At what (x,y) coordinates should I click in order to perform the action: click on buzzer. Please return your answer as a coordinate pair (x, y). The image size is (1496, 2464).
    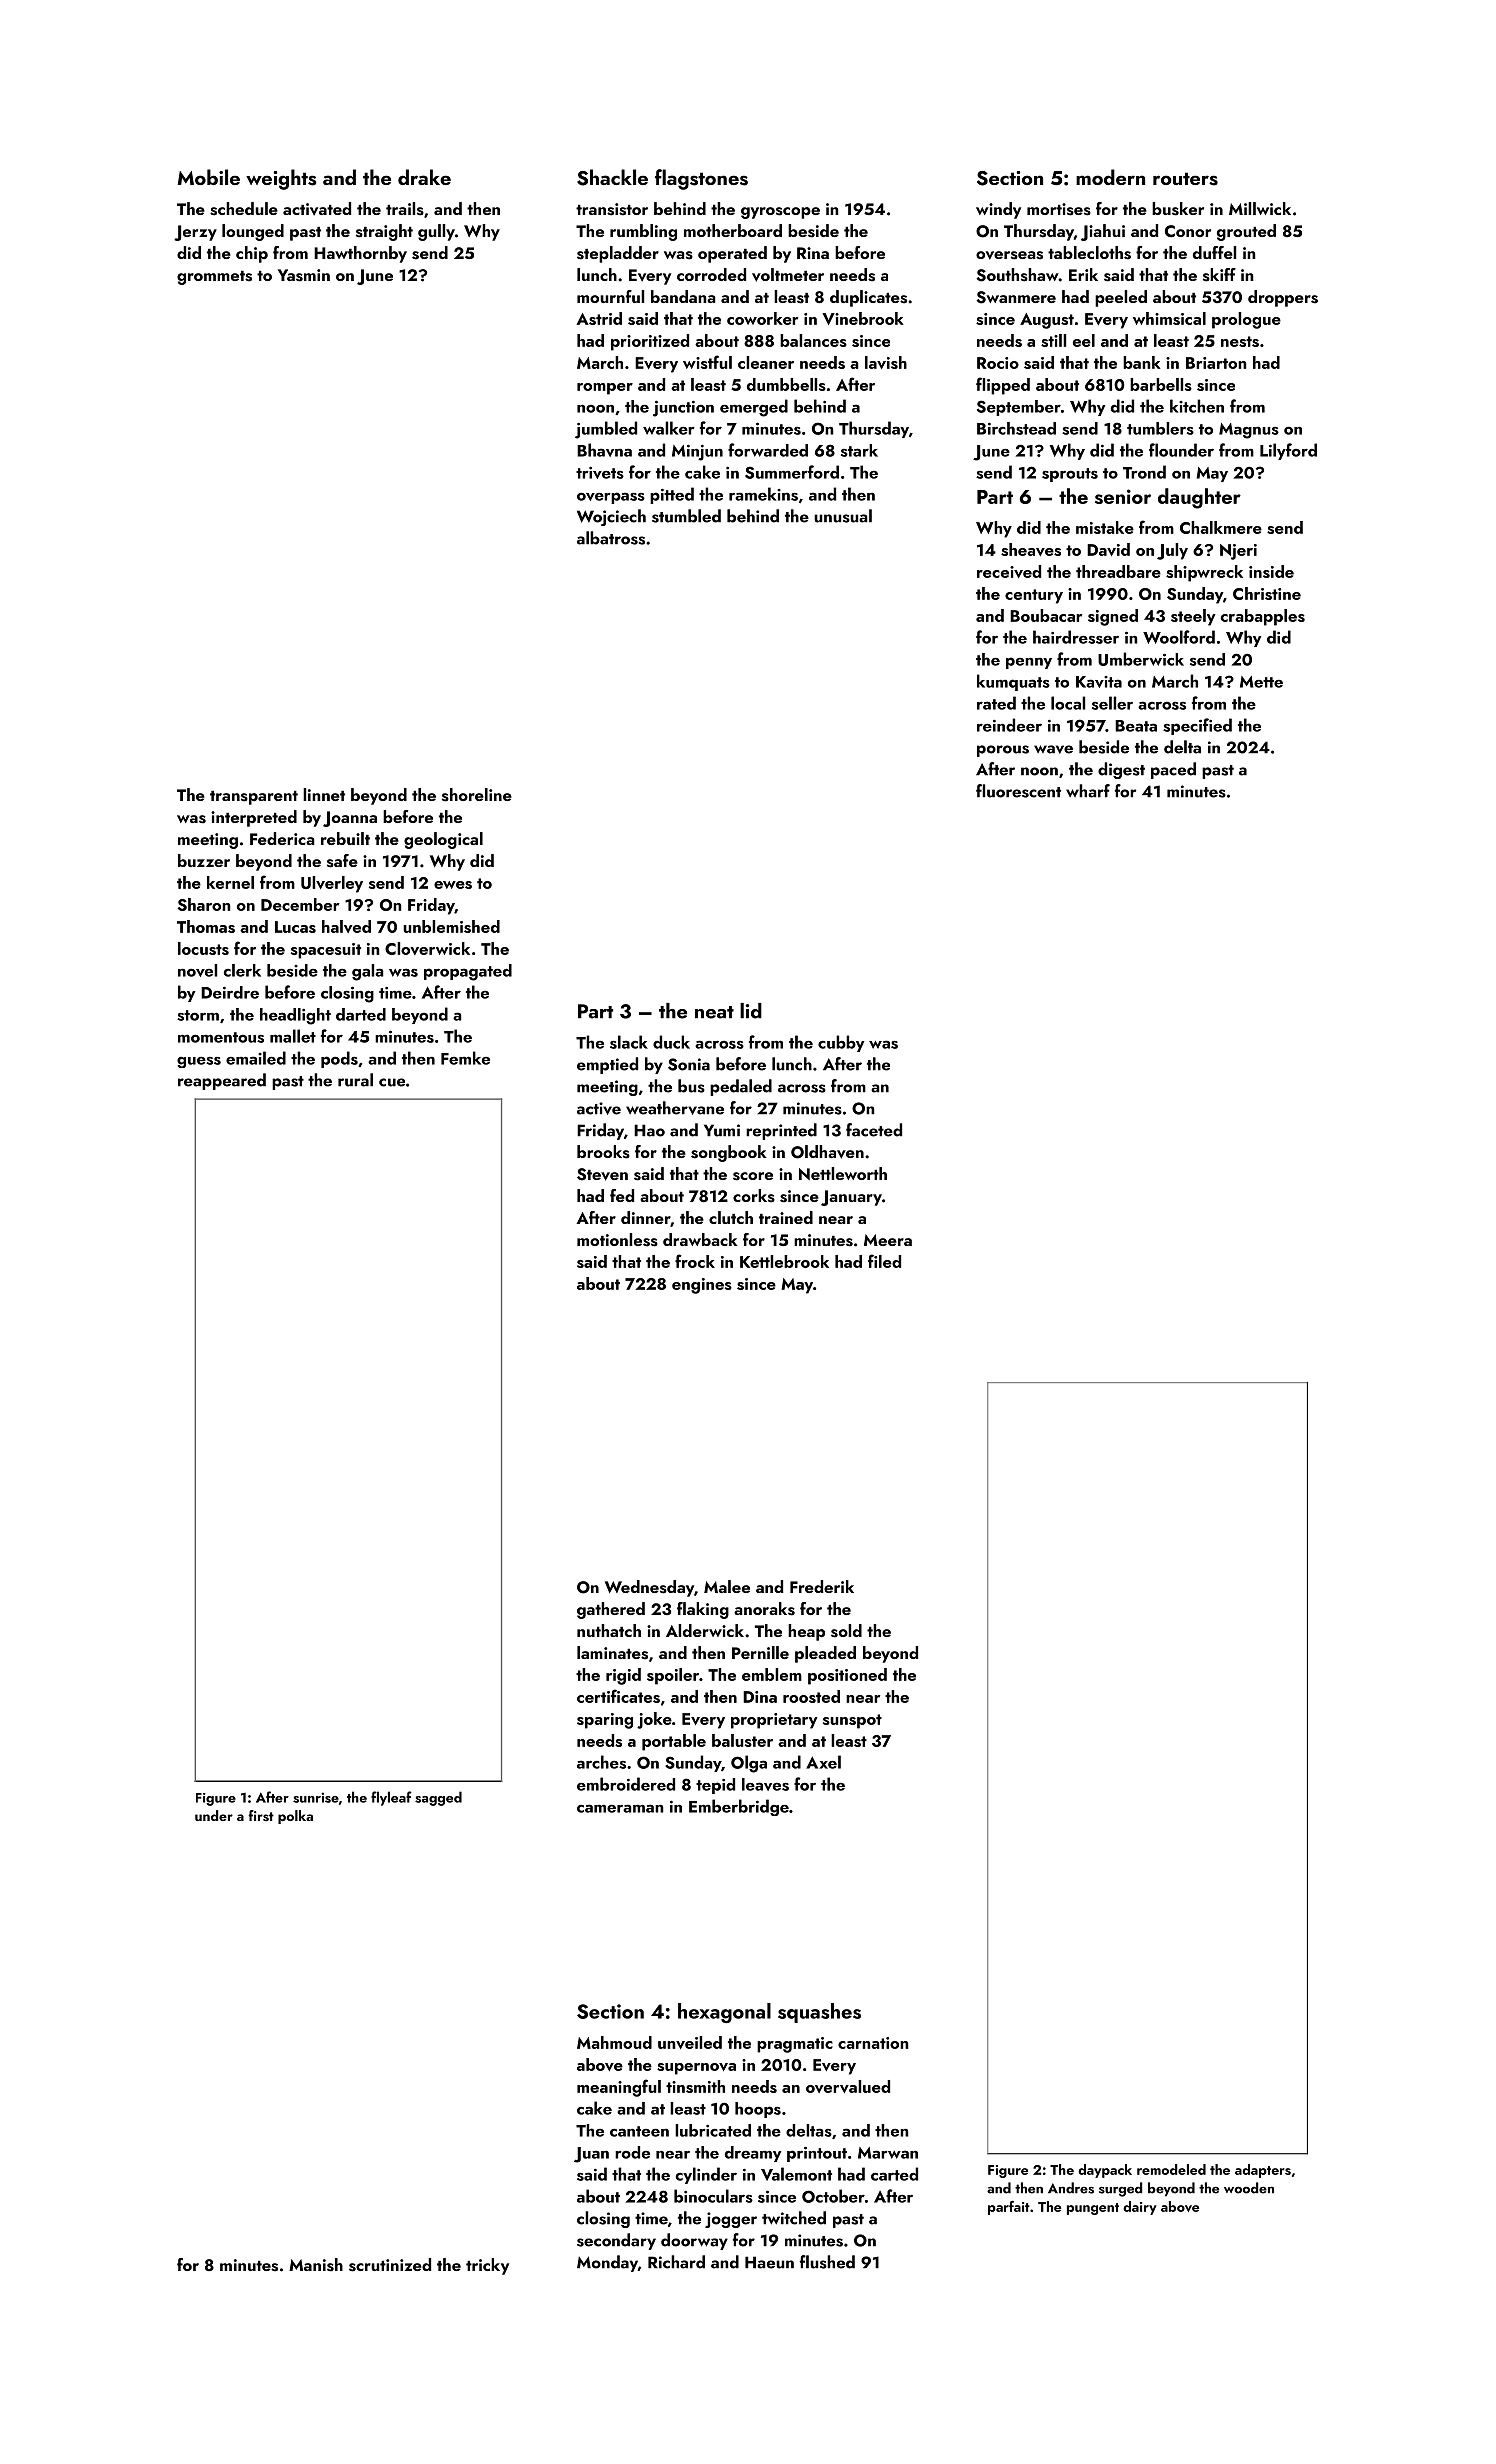
    Looking at the image, I should click on (204, 860).
